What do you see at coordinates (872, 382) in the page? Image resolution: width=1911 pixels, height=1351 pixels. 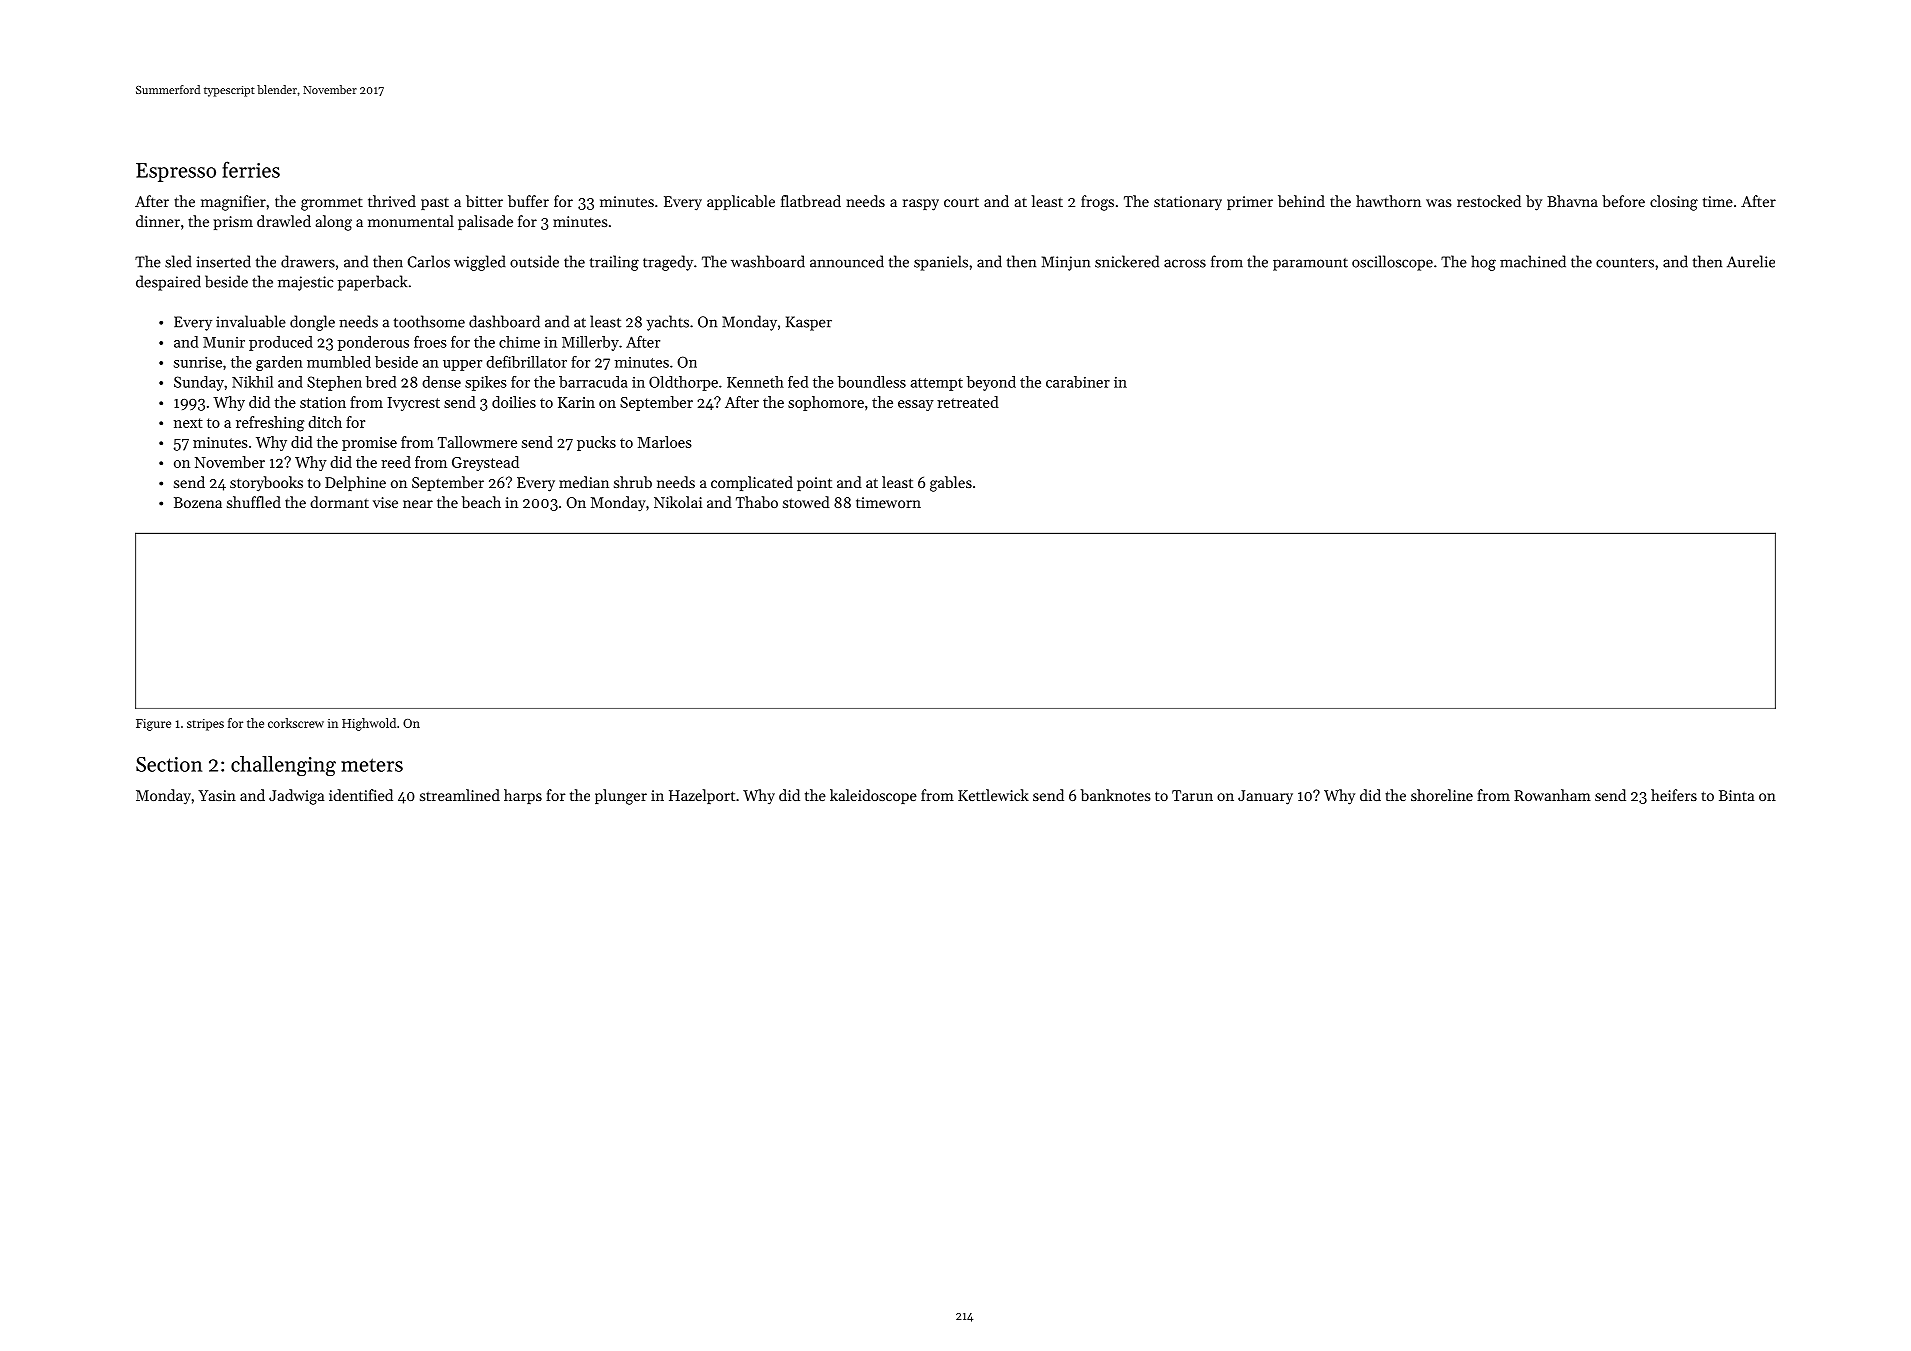 I see `boundless` at bounding box center [872, 382].
